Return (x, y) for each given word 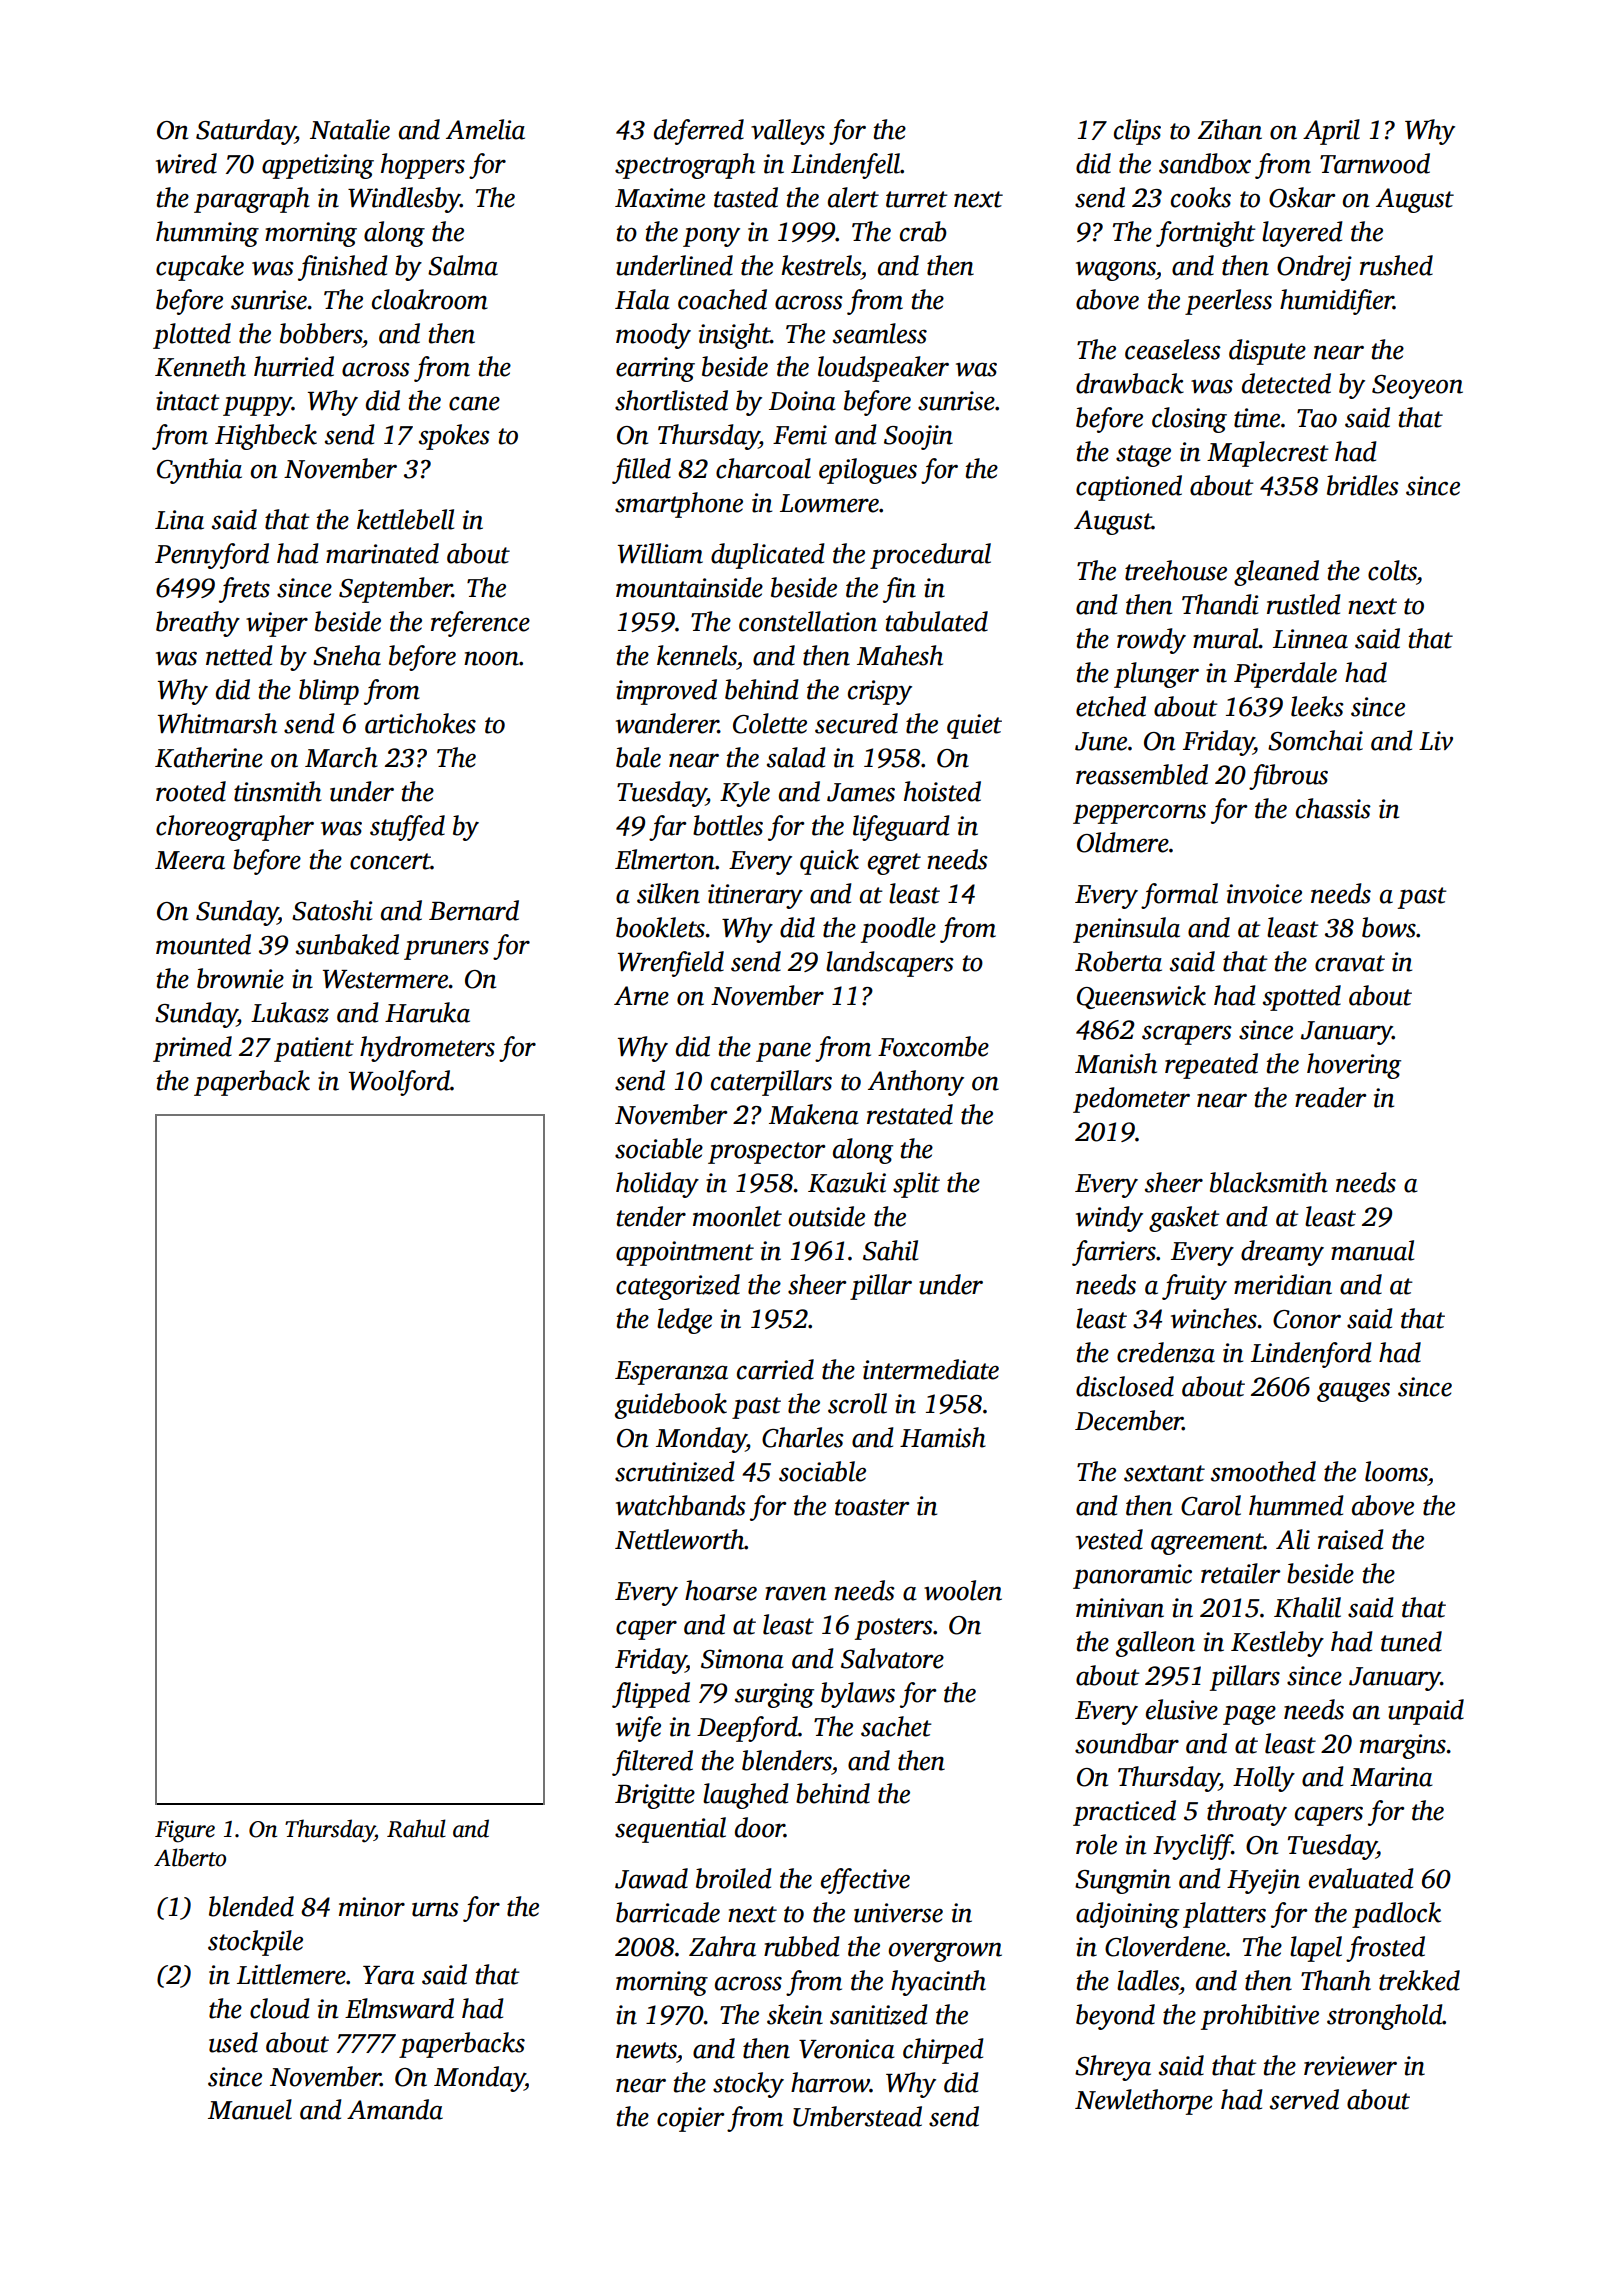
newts (646, 2050)
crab (923, 231)
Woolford (399, 1083)
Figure (185, 1831)
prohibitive (1260, 2017)
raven (795, 1593)
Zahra (722, 1946)
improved (666, 692)
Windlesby (404, 200)
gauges (1353, 1392)
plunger (1156, 675)
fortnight (1206, 234)
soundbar (1127, 1743)
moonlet (737, 1216)
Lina (179, 520)
